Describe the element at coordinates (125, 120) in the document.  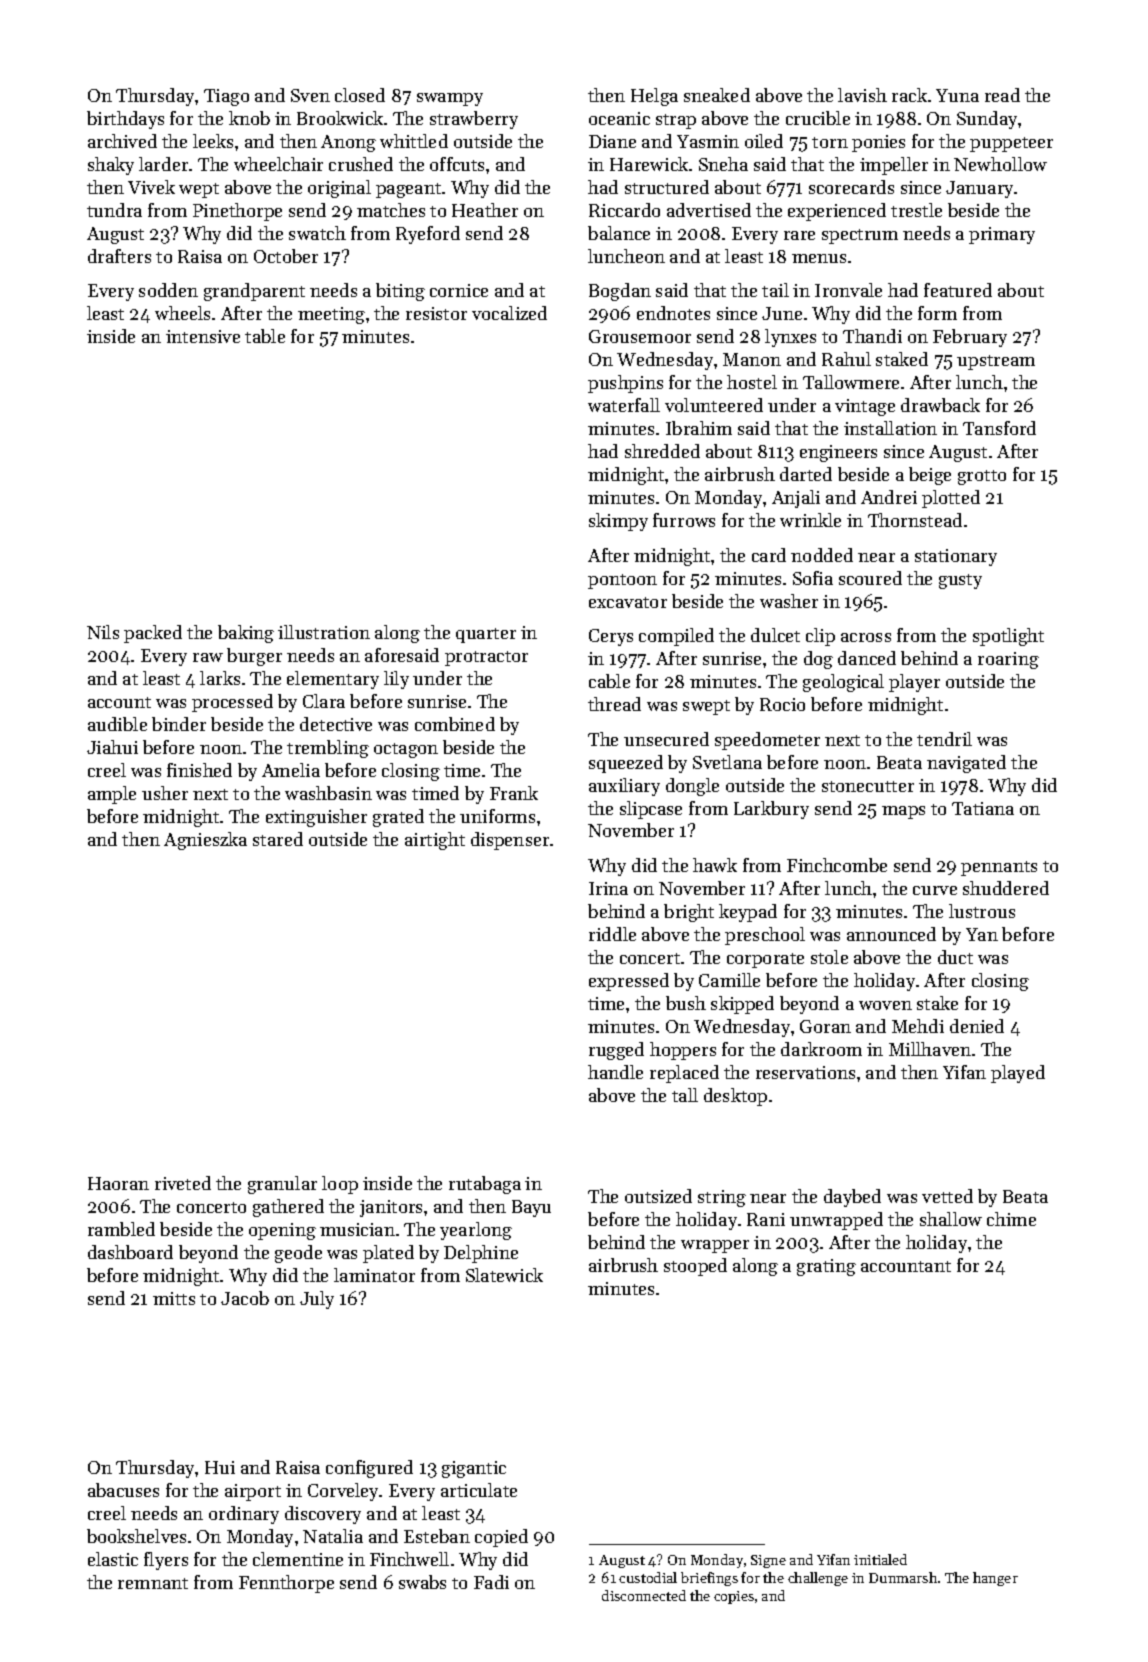
I see `birthdays` at that location.
